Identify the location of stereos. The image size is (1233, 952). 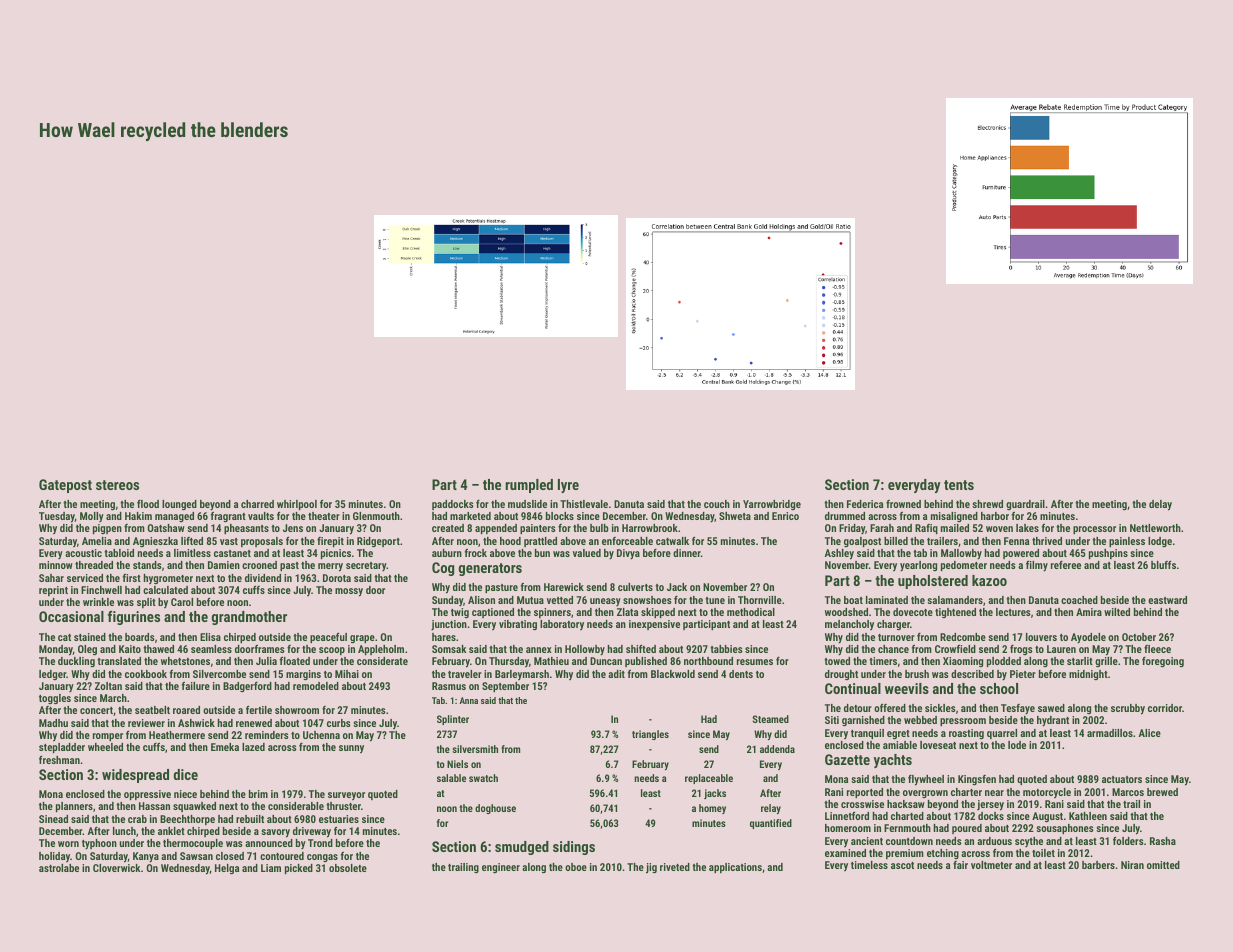
(117, 485).
